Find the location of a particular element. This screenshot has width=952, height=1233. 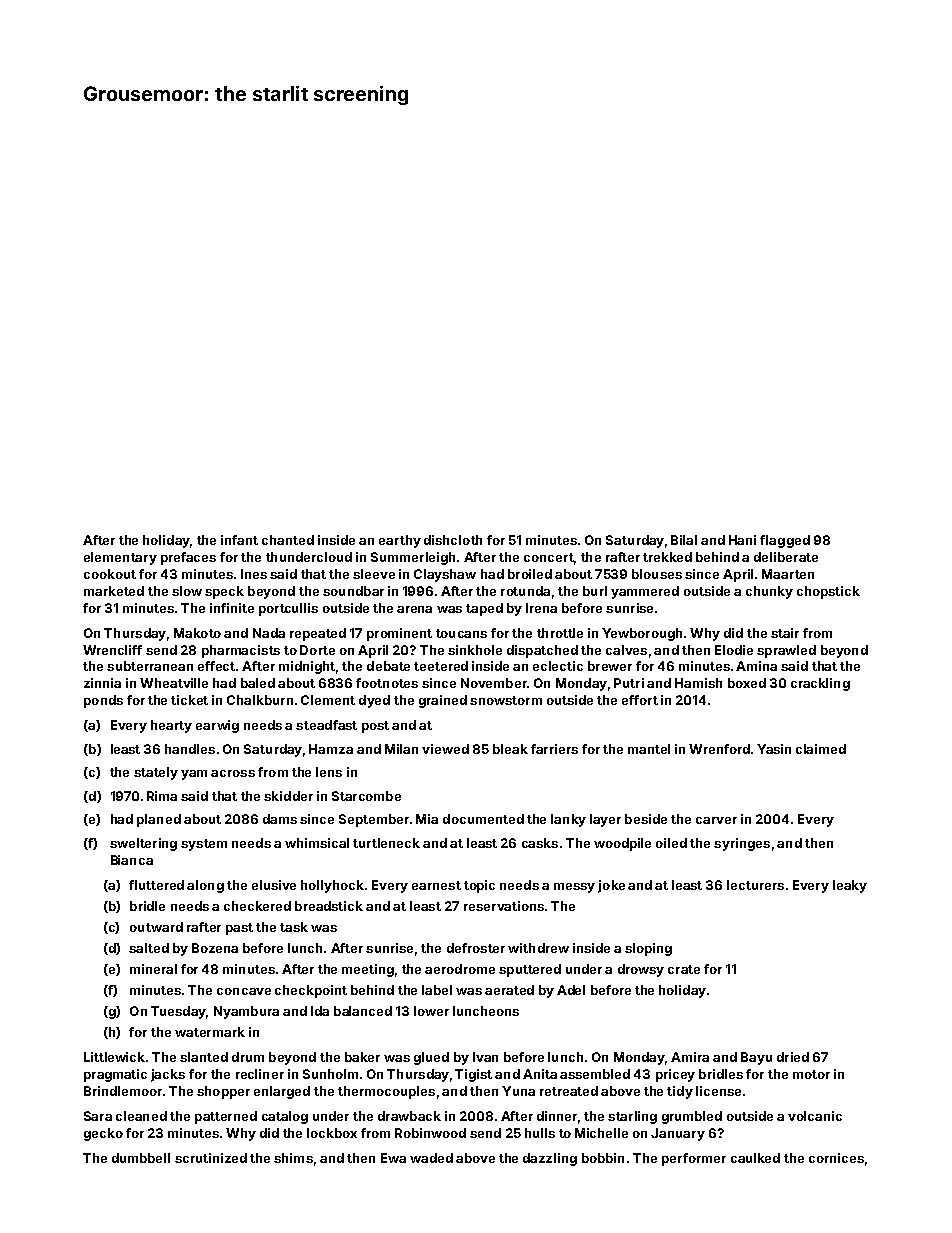

stately is located at coordinates (156, 773).
